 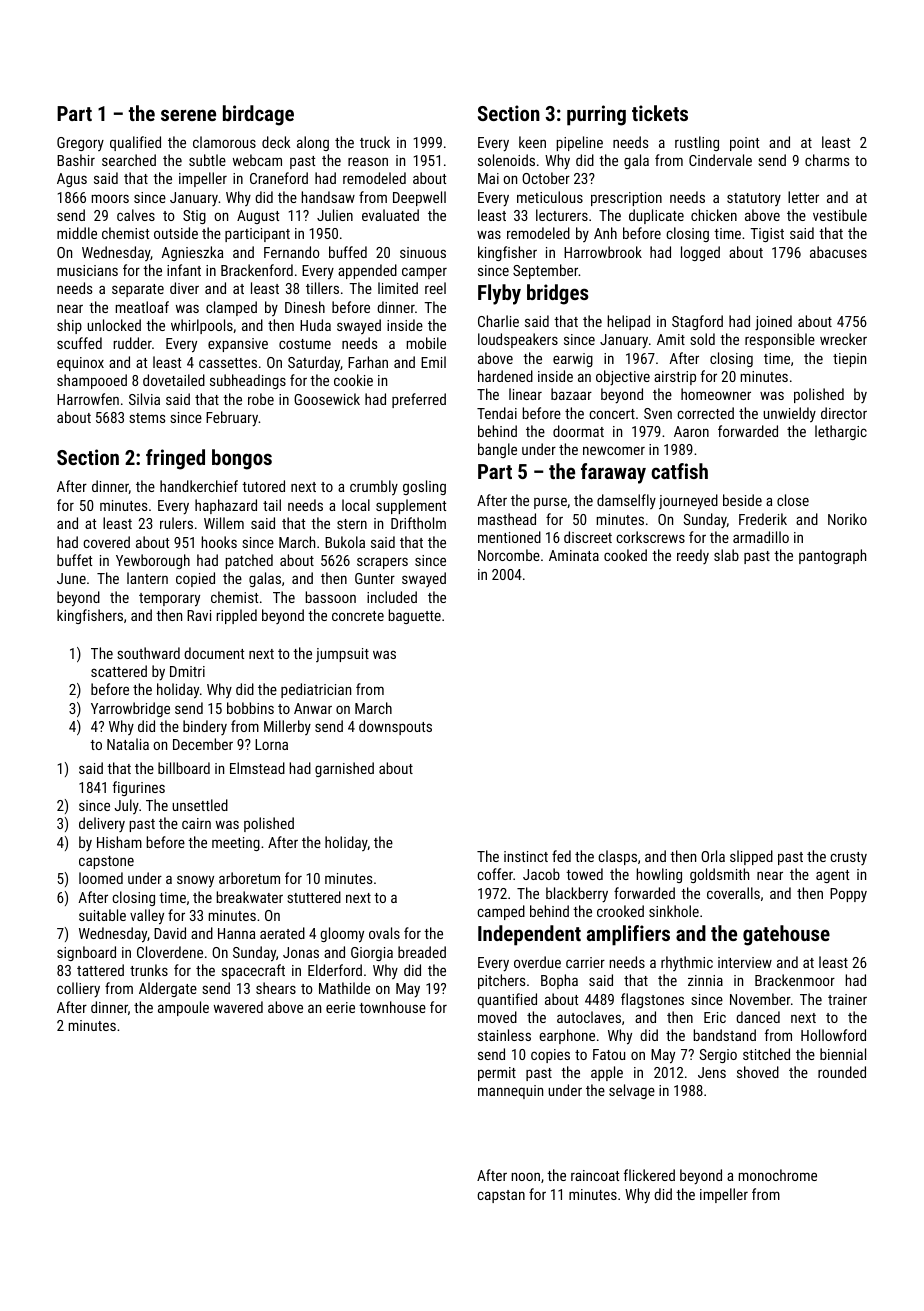 I want to click on Natalia, so click(x=128, y=744).
